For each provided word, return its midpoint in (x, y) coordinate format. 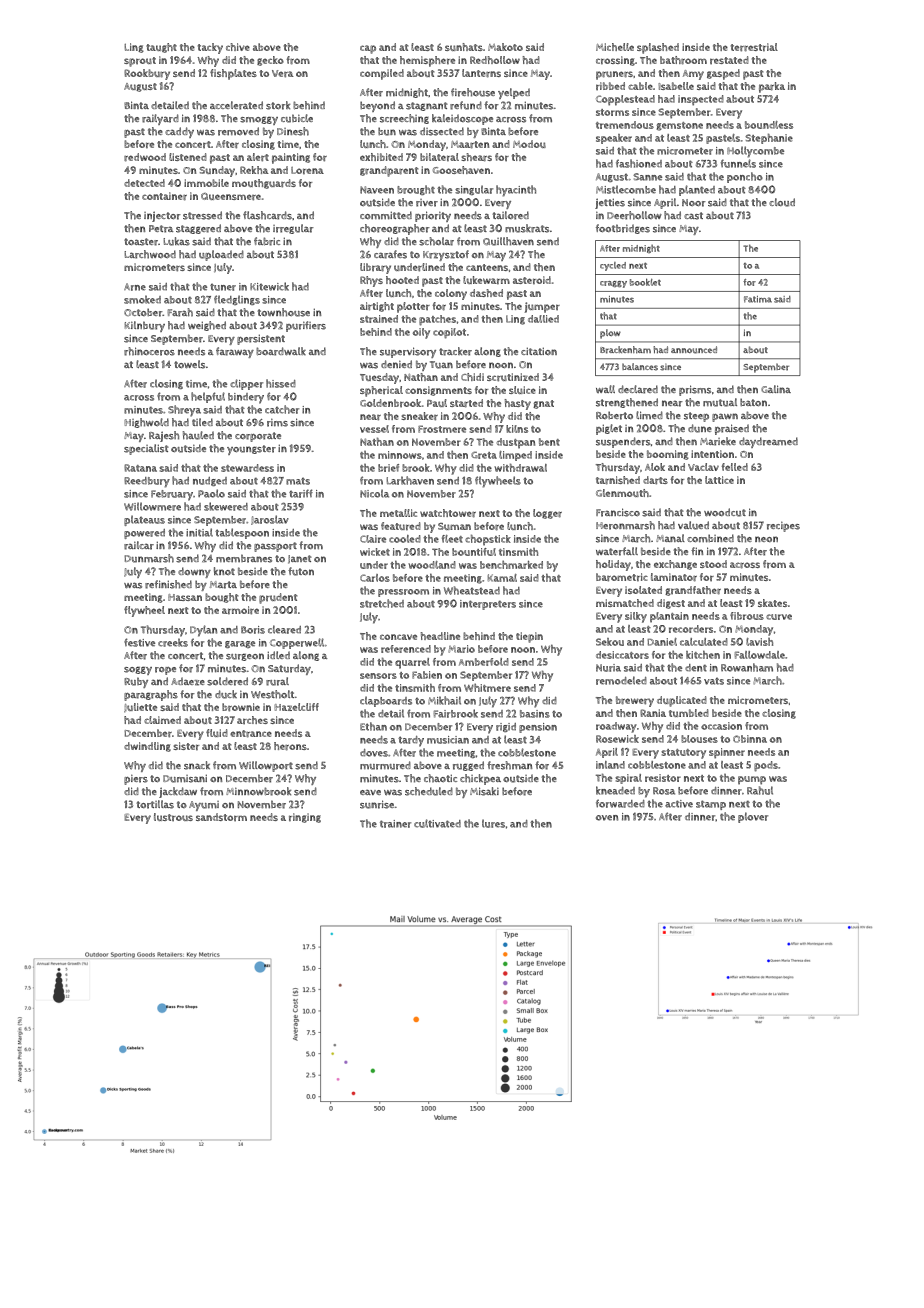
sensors (378, 676)
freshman (509, 765)
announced (694, 350)
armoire (240, 610)
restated (729, 60)
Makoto (505, 47)
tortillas (155, 804)
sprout (140, 62)
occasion (721, 726)
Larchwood (150, 254)
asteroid (532, 280)
